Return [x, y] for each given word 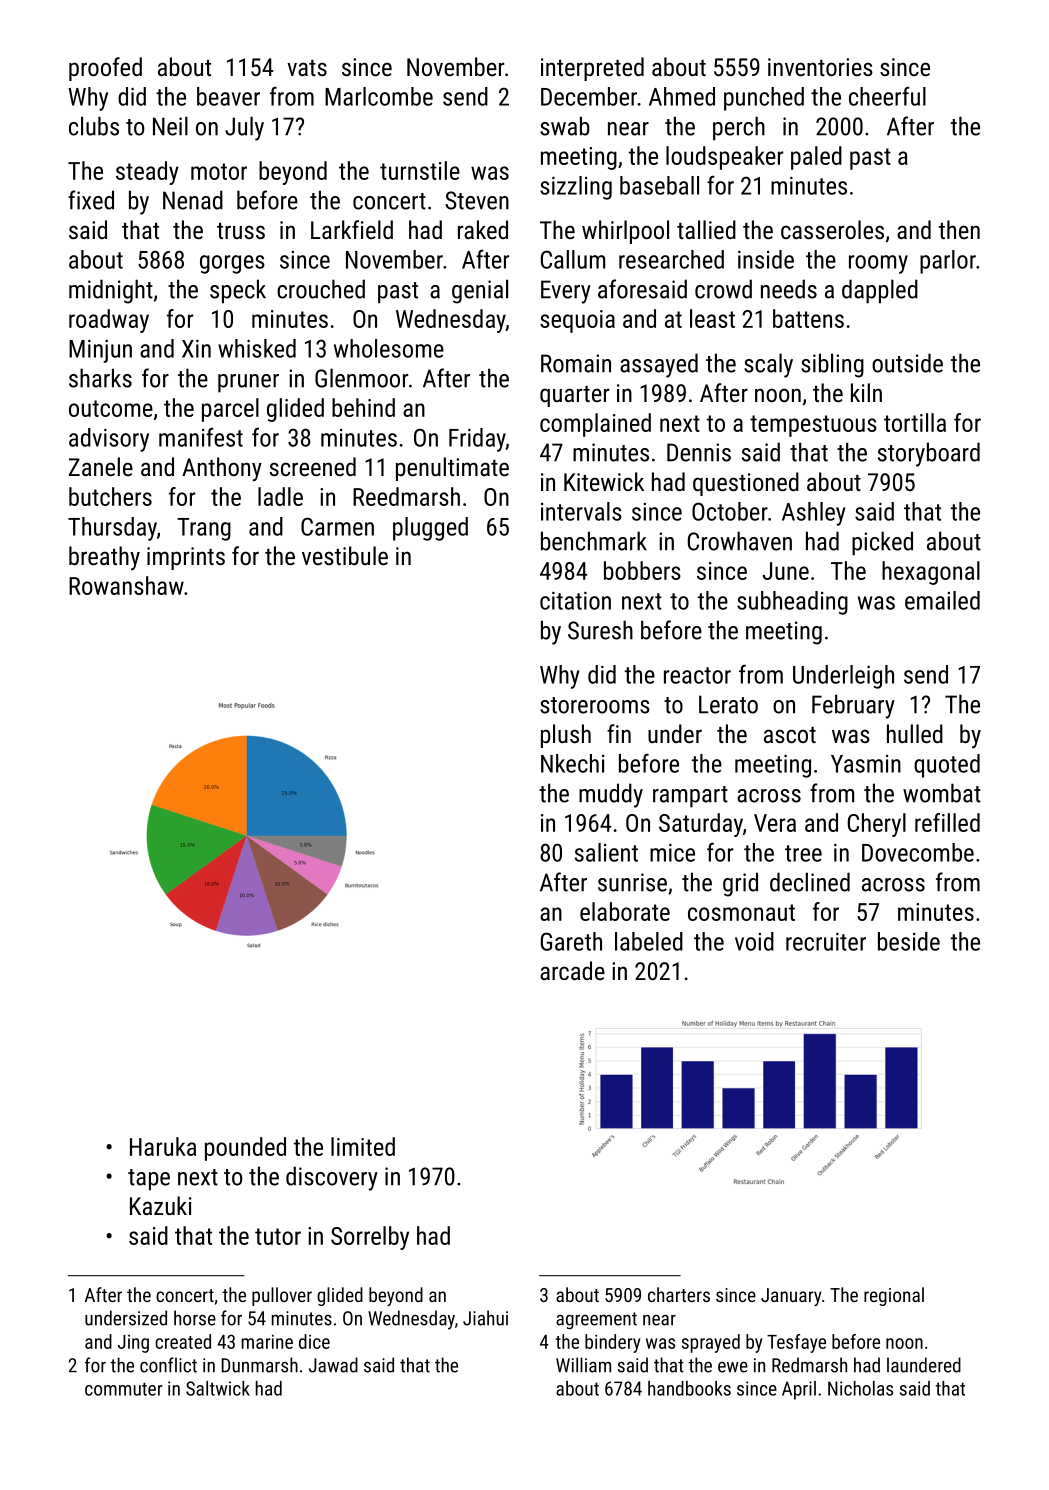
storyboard [929, 454]
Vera [775, 823]
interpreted [592, 69]
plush [566, 736]
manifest [201, 437]
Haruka [163, 1146]
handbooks [689, 1388]
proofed [105, 69]
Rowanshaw [126, 585]
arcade [572, 970]
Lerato [728, 704]
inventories [820, 67]
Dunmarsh [259, 1365]
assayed [659, 365]
